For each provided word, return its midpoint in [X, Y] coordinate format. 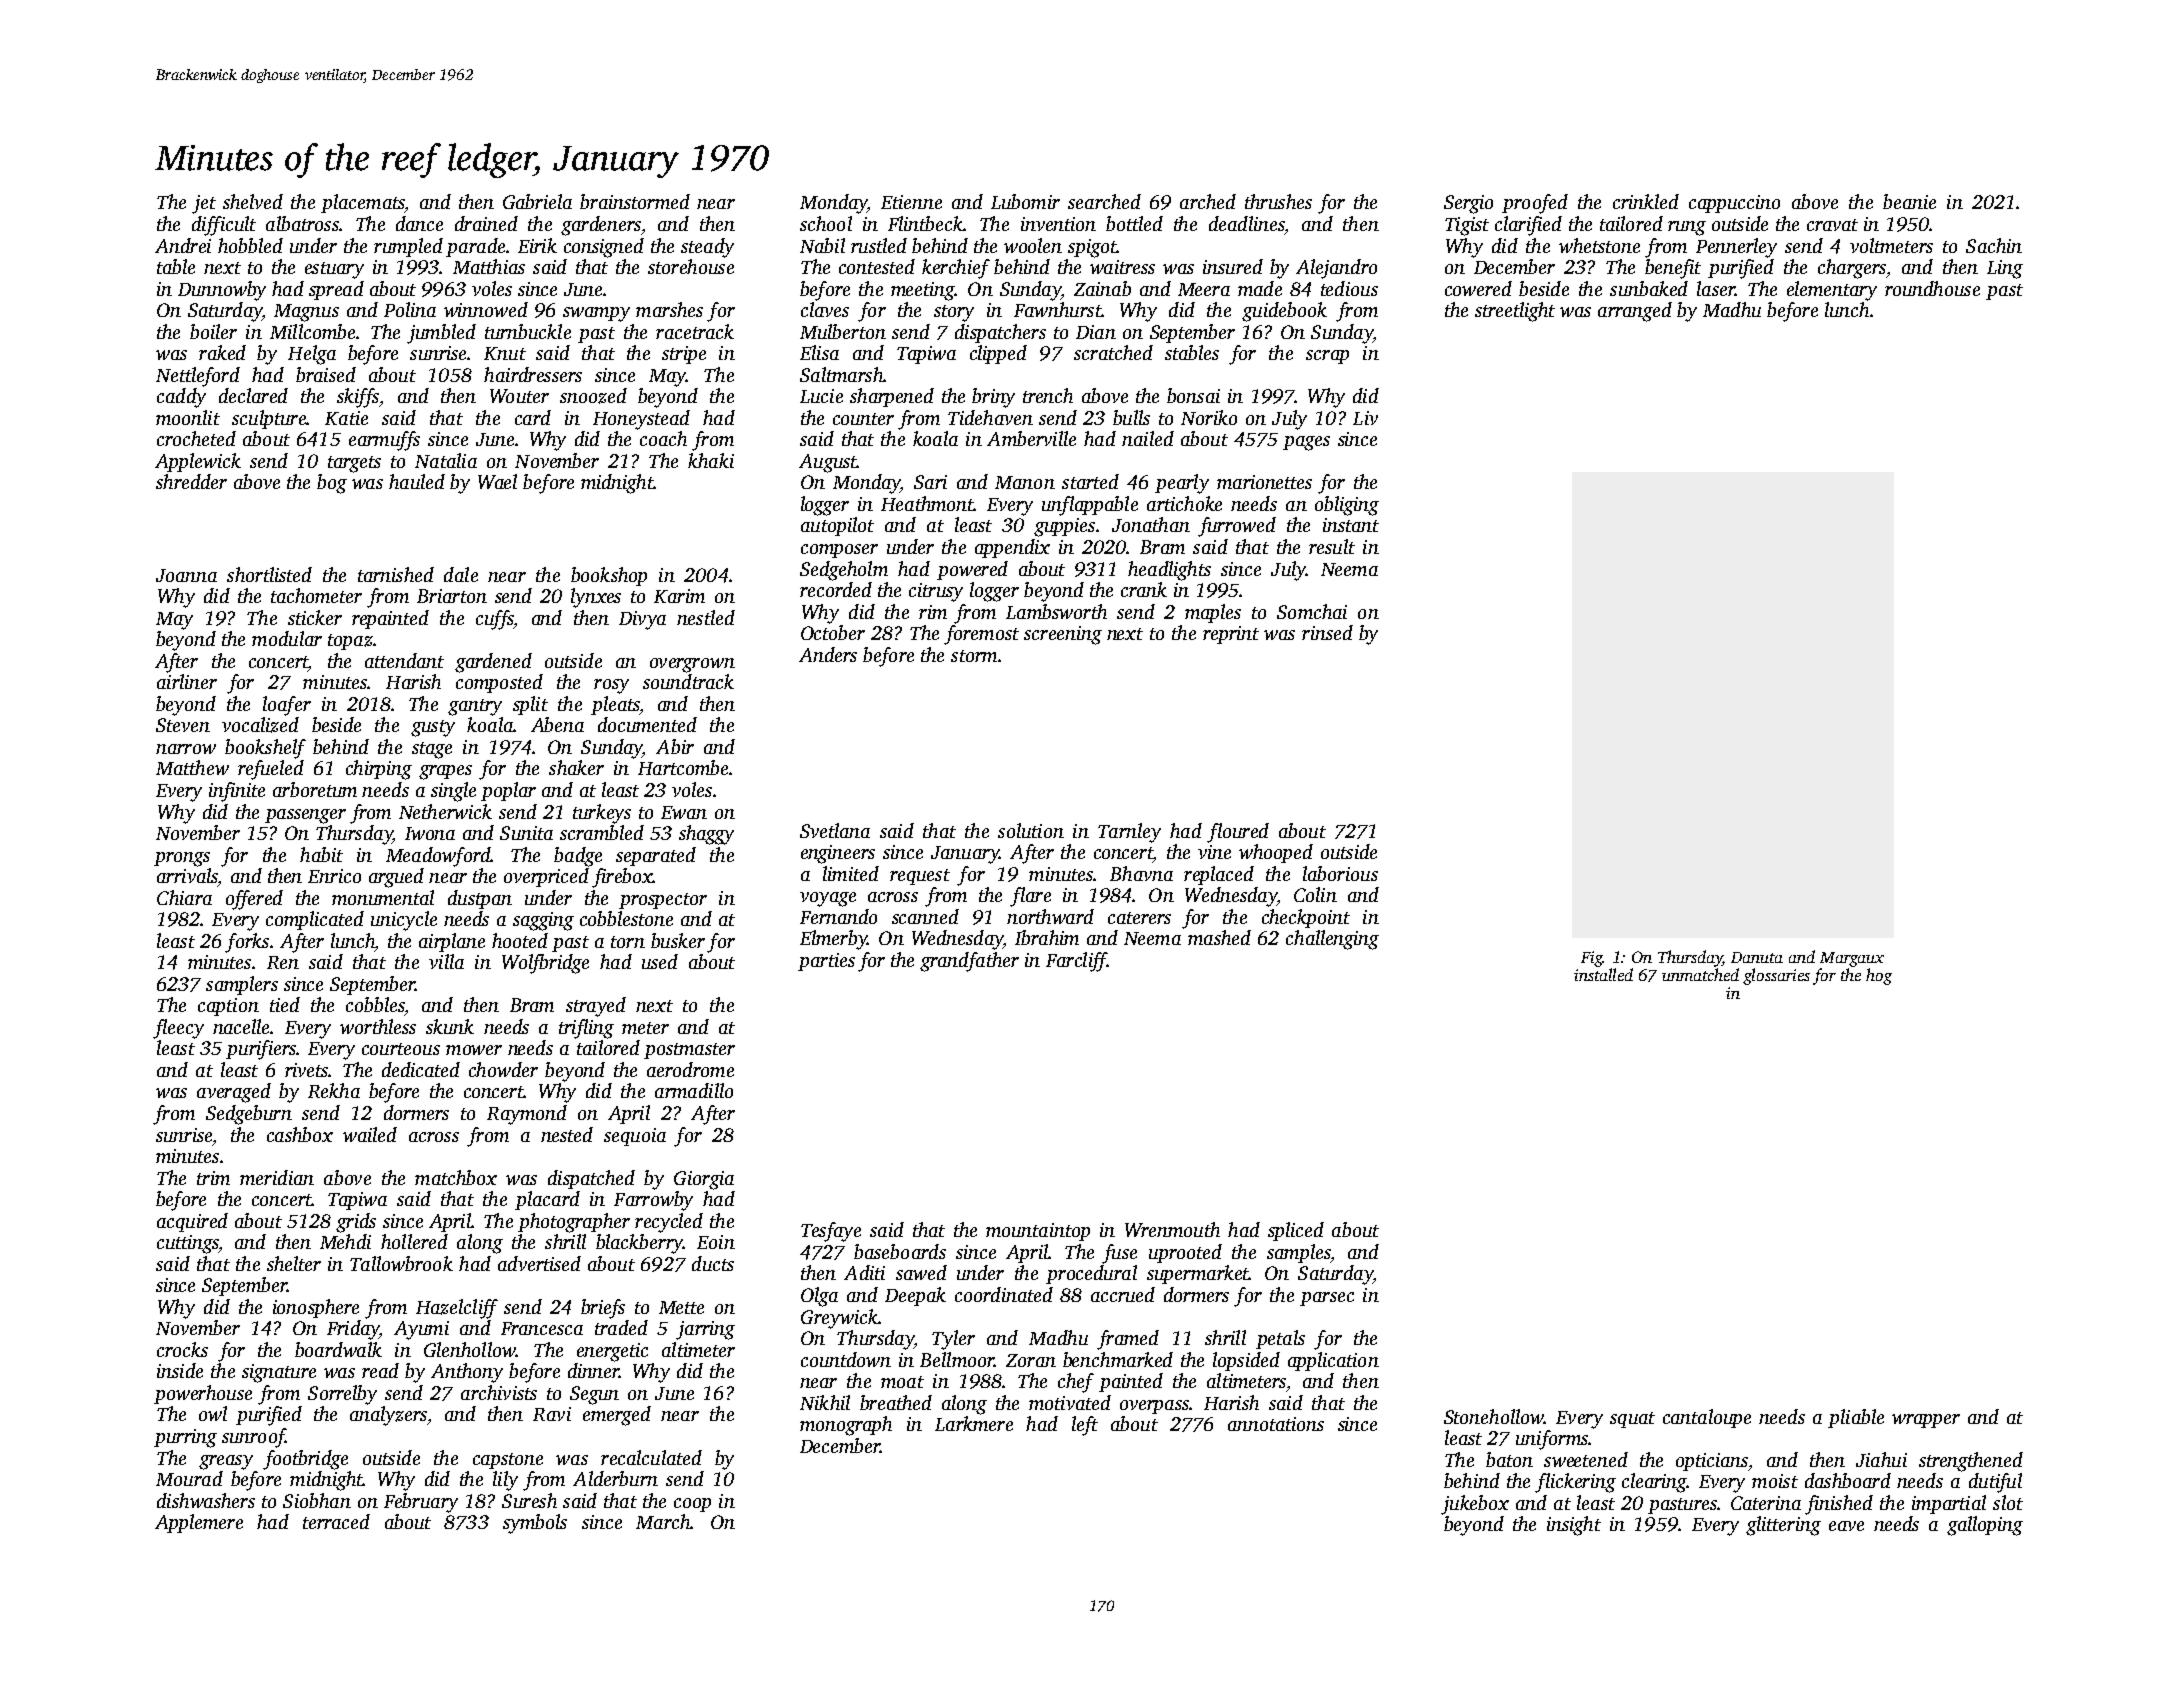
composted [499, 683]
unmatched [1700, 974]
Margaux [1852, 959]
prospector [663, 901]
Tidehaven [990, 417]
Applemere [199, 1523]
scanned [925, 916]
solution [1031, 830]
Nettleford [198, 377]
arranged [1635, 312]
